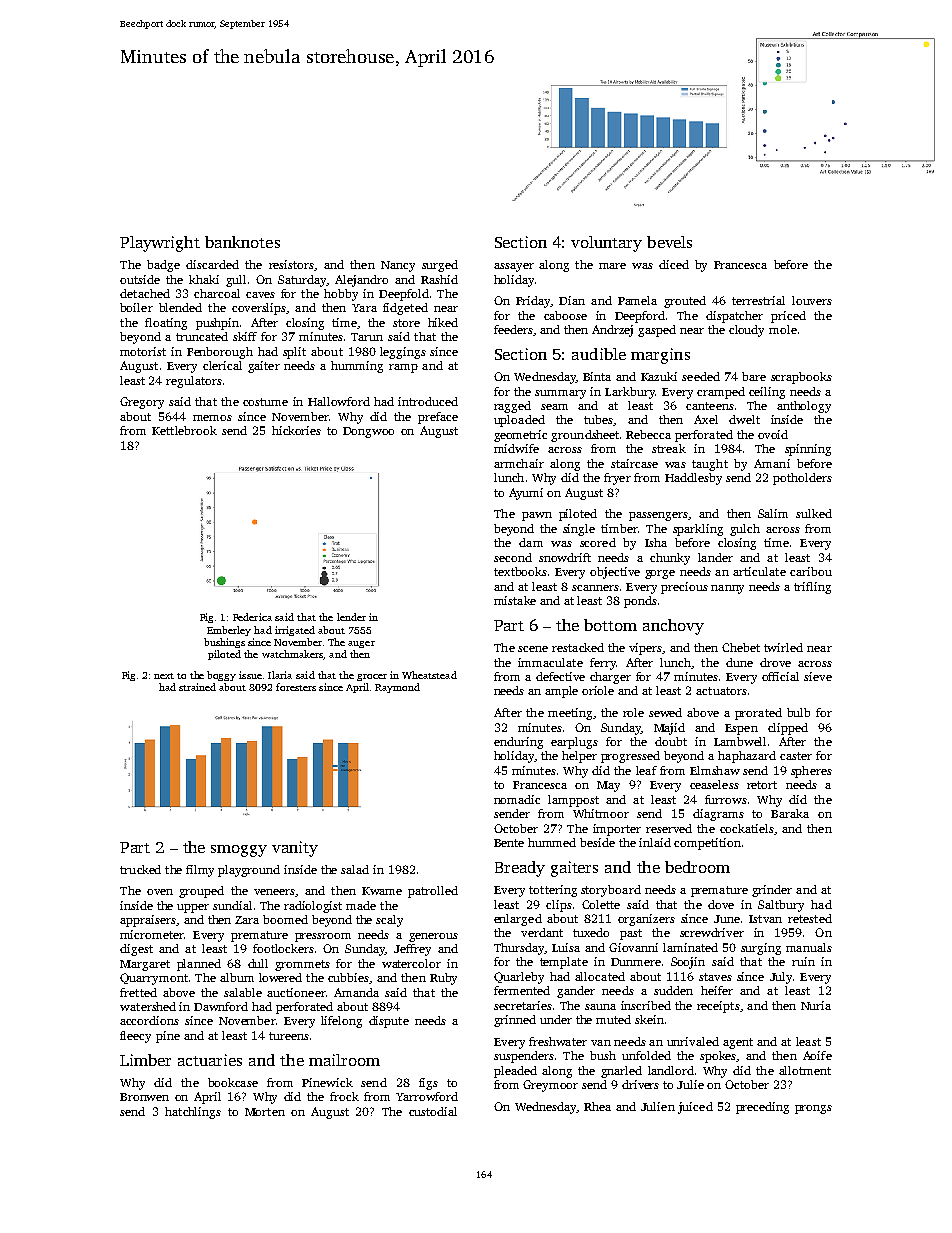  I want to click on badge, so click(163, 266).
